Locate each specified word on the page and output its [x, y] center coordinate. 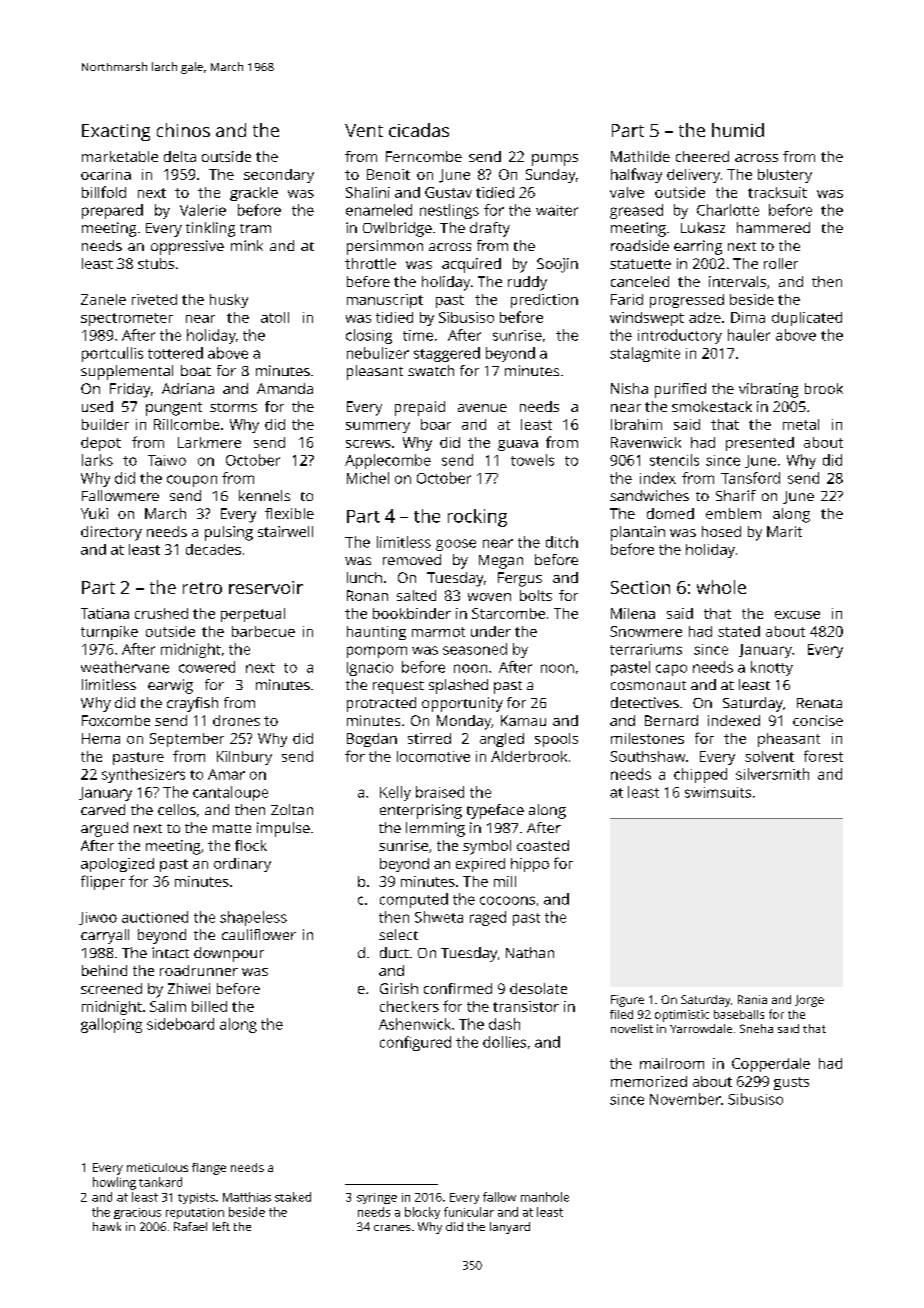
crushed [161, 613]
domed [670, 513]
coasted [543, 845]
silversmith [772, 774]
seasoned [475, 649]
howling [114, 1183]
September [187, 740]
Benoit [388, 174]
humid [738, 130]
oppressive [187, 247]
